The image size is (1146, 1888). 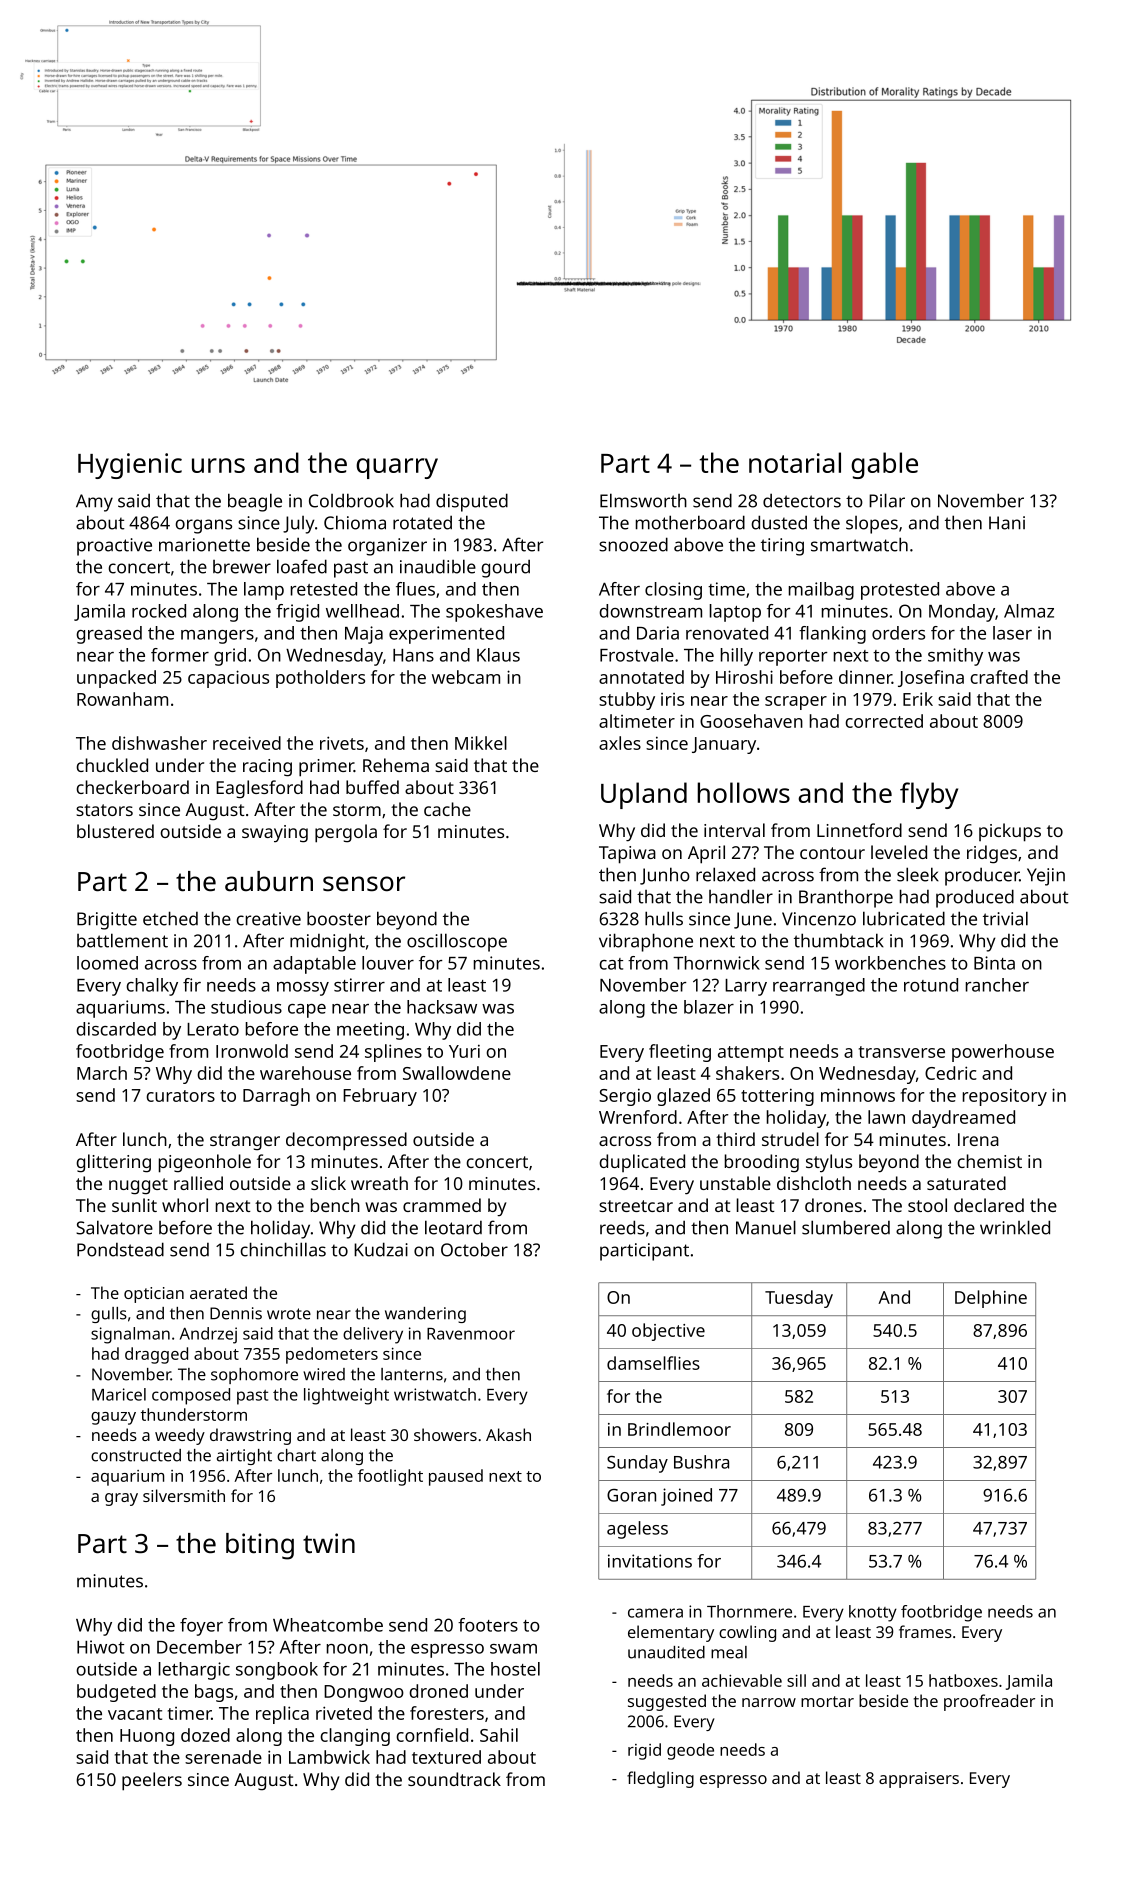 What do you see at coordinates (342, 743) in the screenshot?
I see `rivets` at bounding box center [342, 743].
